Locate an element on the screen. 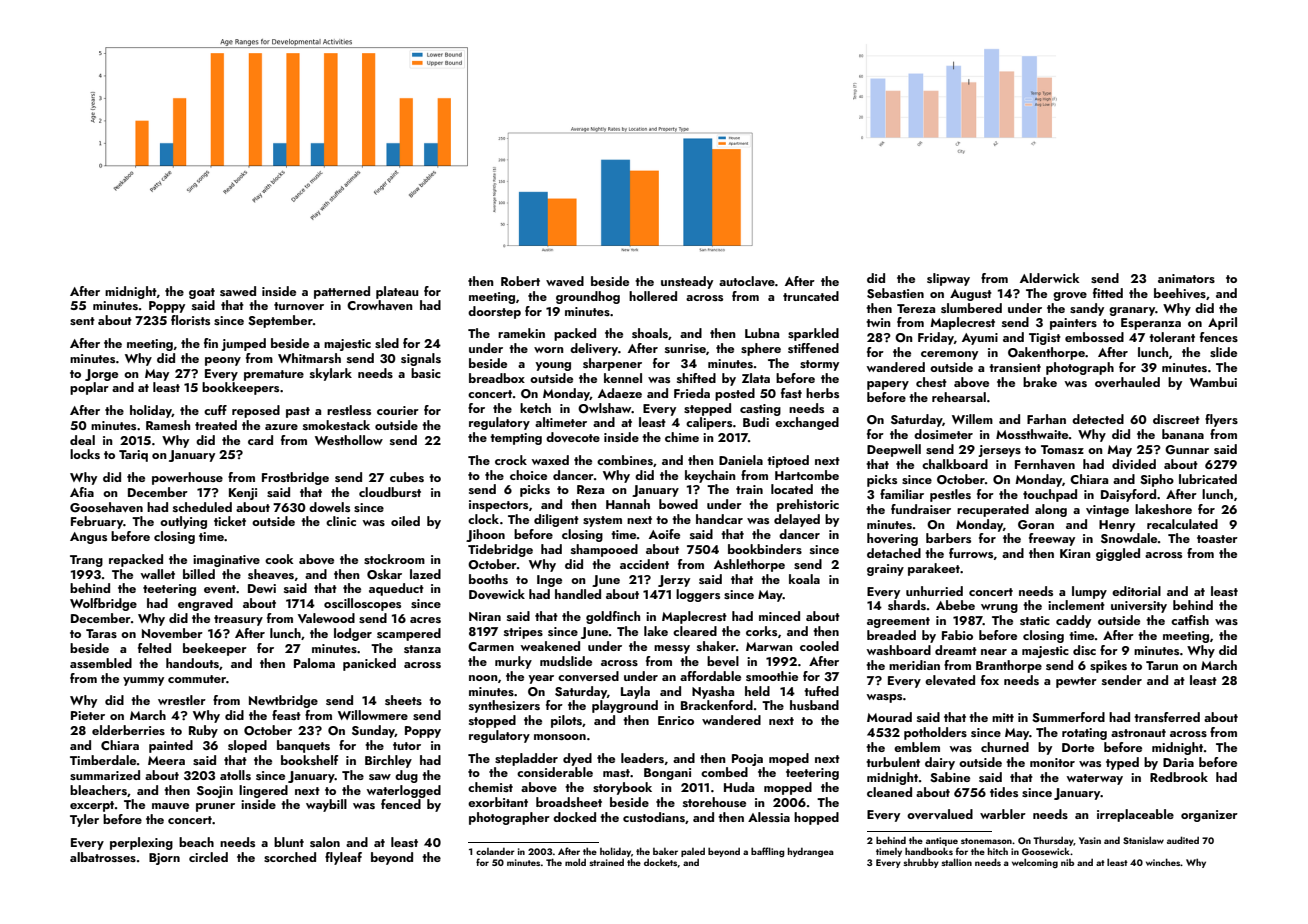 The width and height of the screenshot is (1308, 924). organizer is located at coordinates (1209, 816).
